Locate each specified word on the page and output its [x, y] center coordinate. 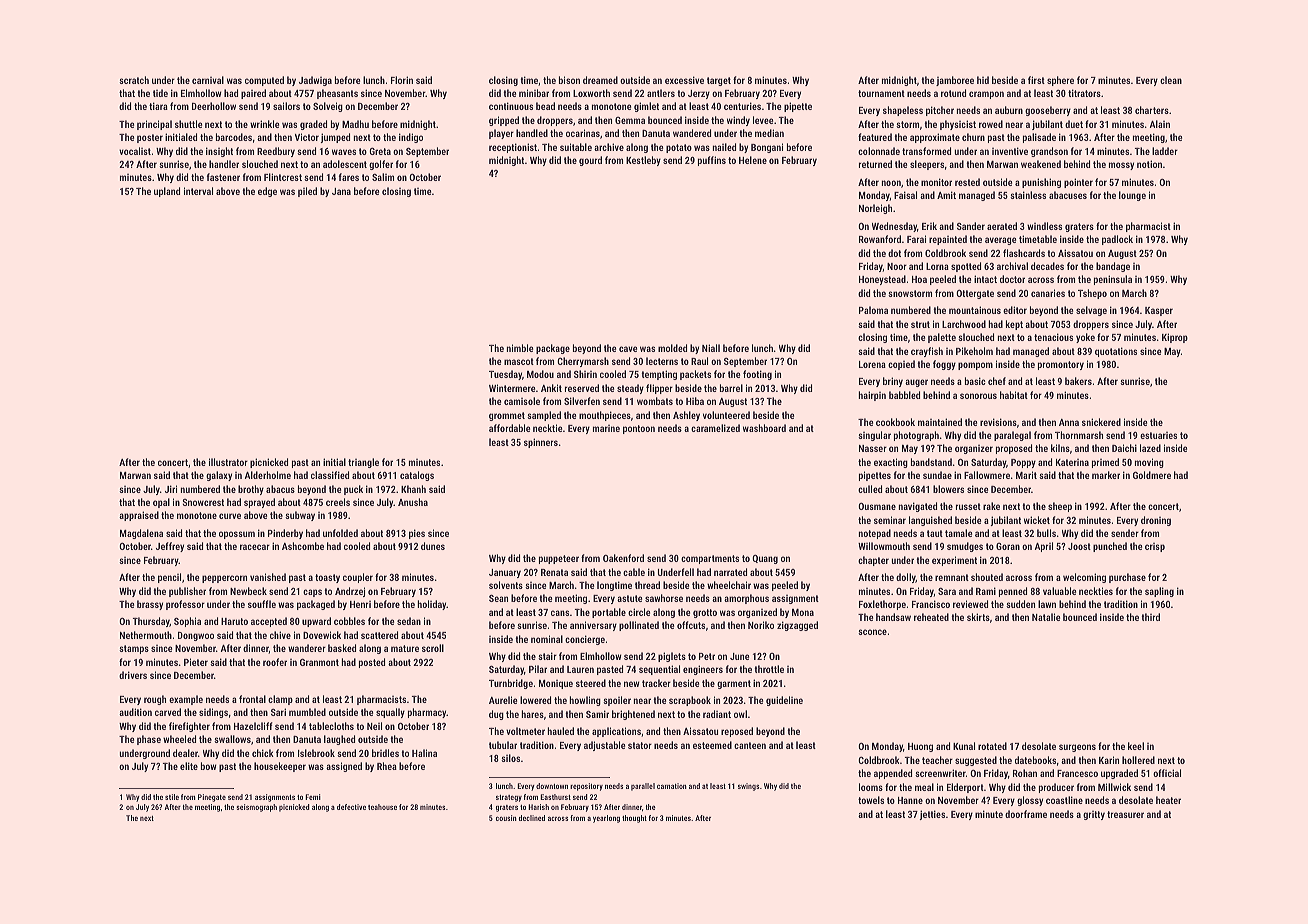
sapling [1159, 592]
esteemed [712, 745]
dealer [185, 753]
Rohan [1025, 773]
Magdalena [141, 534]
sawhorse [664, 598]
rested [967, 182]
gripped [504, 121]
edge [267, 192]
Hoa [919, 279]
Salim [383, 177]
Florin [402, 80]
